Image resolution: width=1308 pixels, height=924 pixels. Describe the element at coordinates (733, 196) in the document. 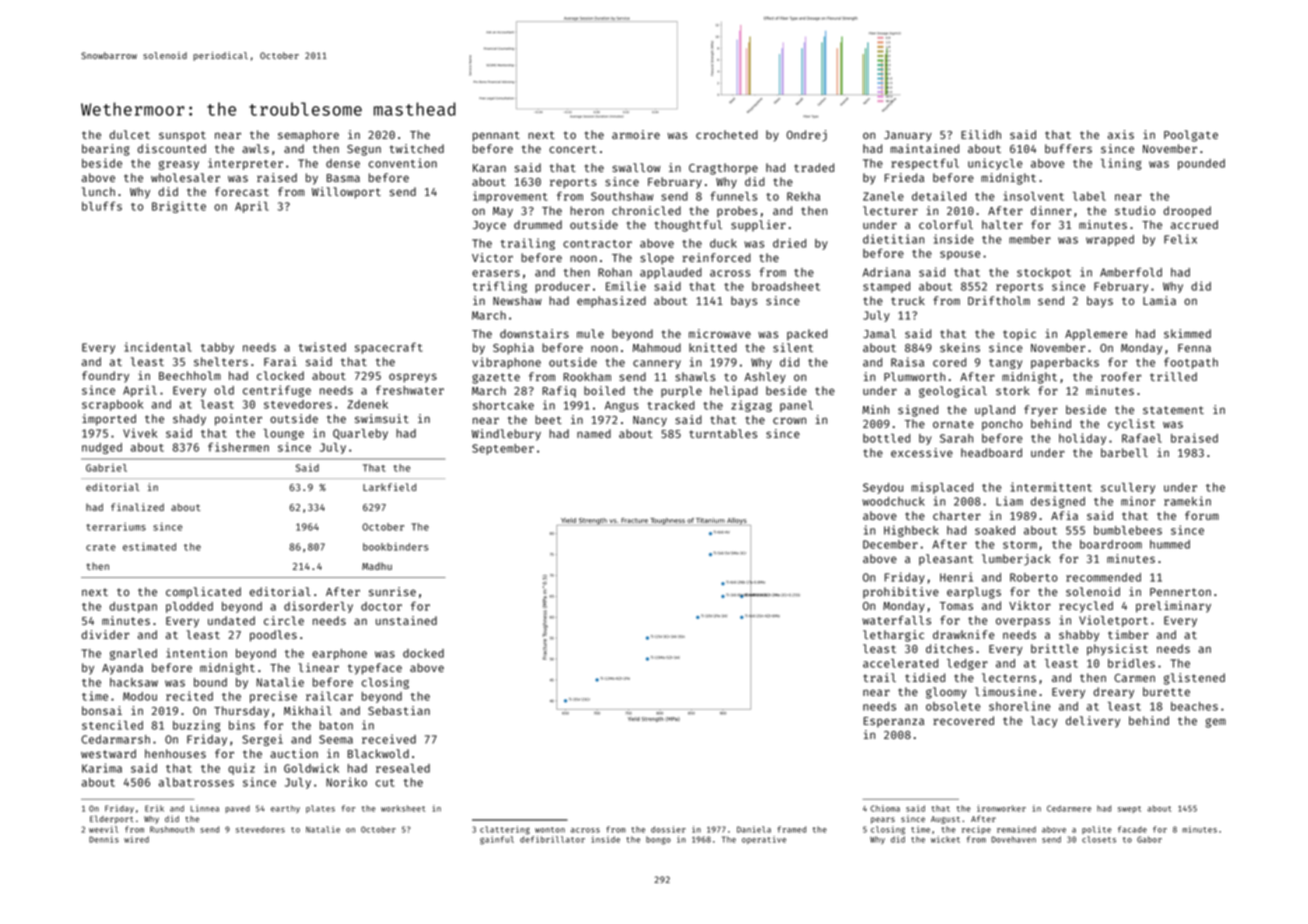

I see `funnels` at that location.
